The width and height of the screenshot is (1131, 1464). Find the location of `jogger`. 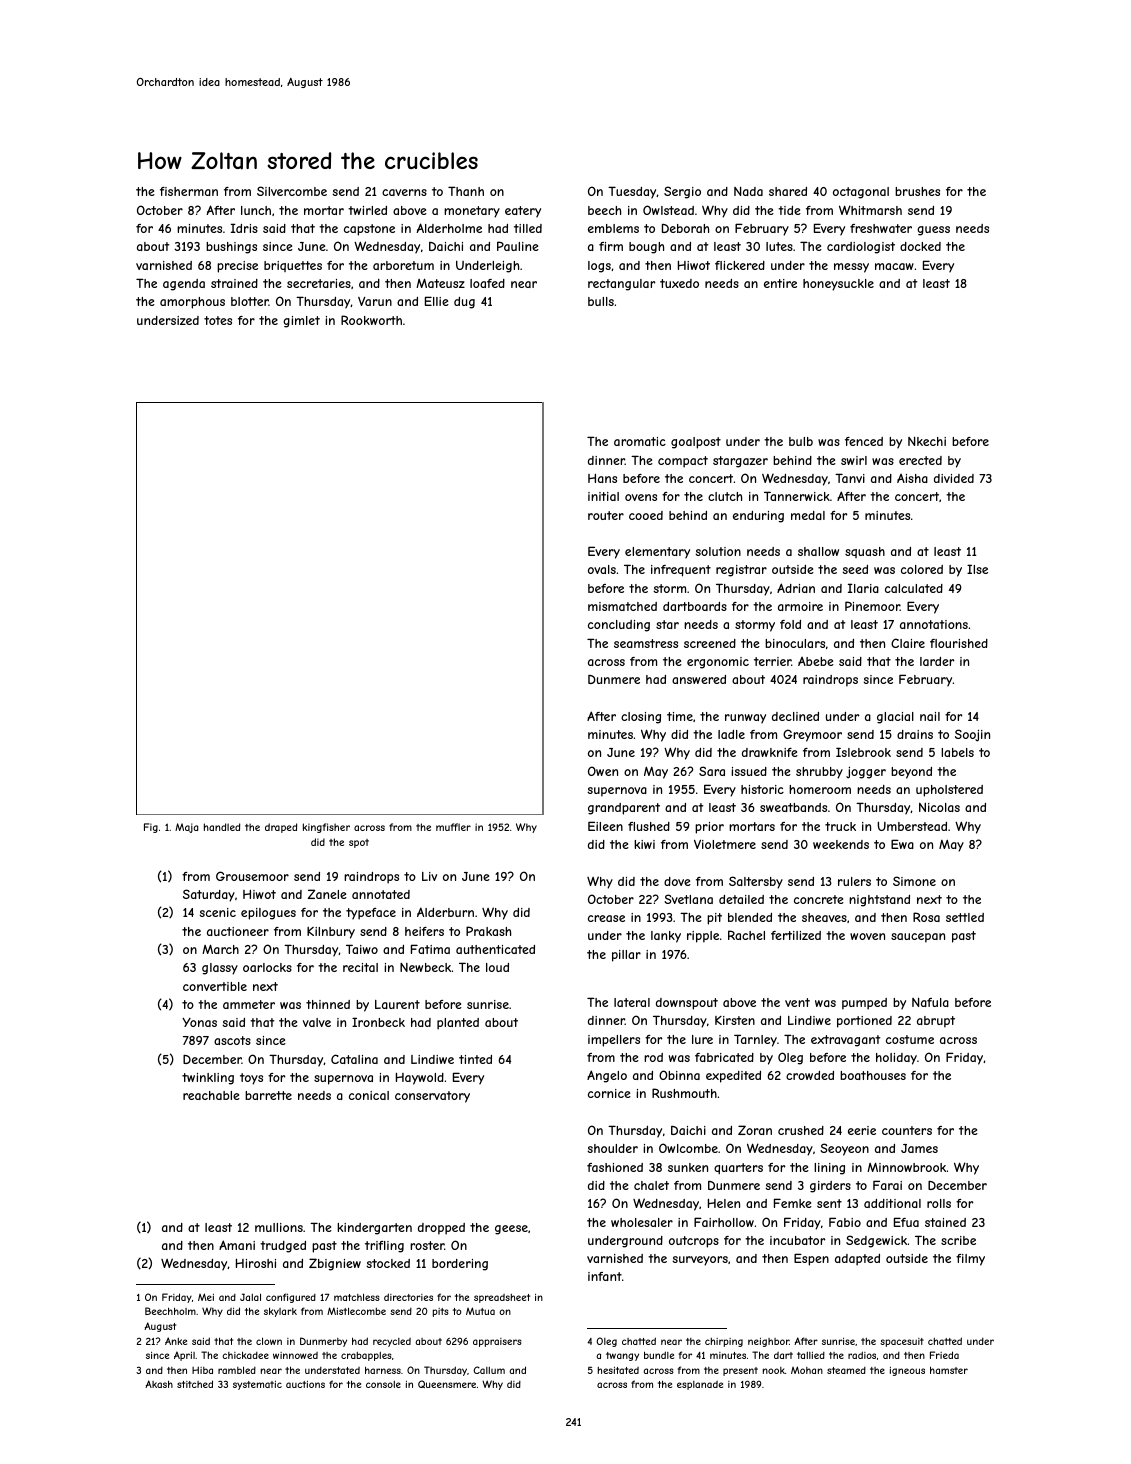

jogger is located at coordinates (866, 772).
